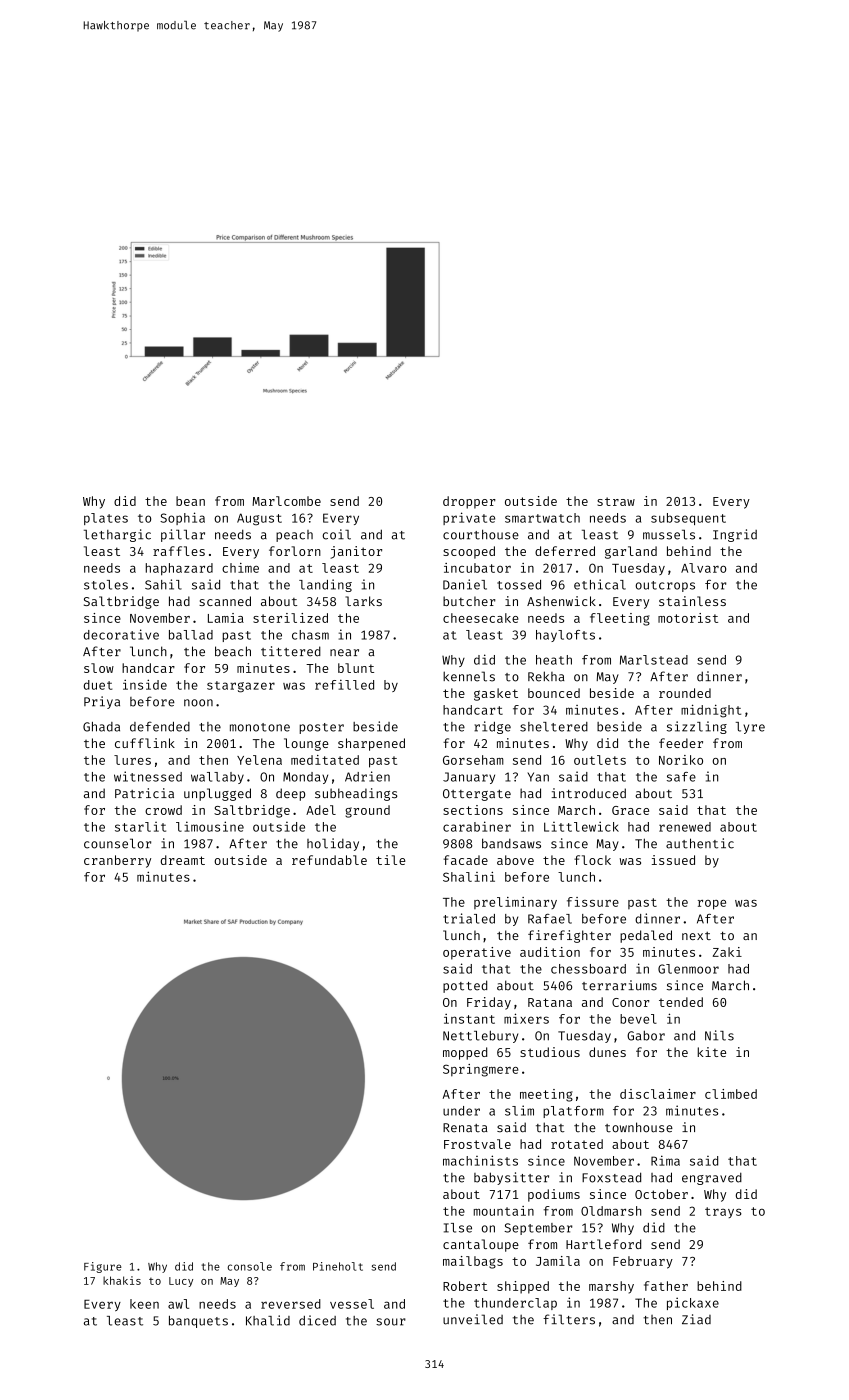 The image size is (849, 1400). What do you see at coordinates (458, 1228) in the screenshot?
I see `Ilse` at bounding box center [458, 1228].
